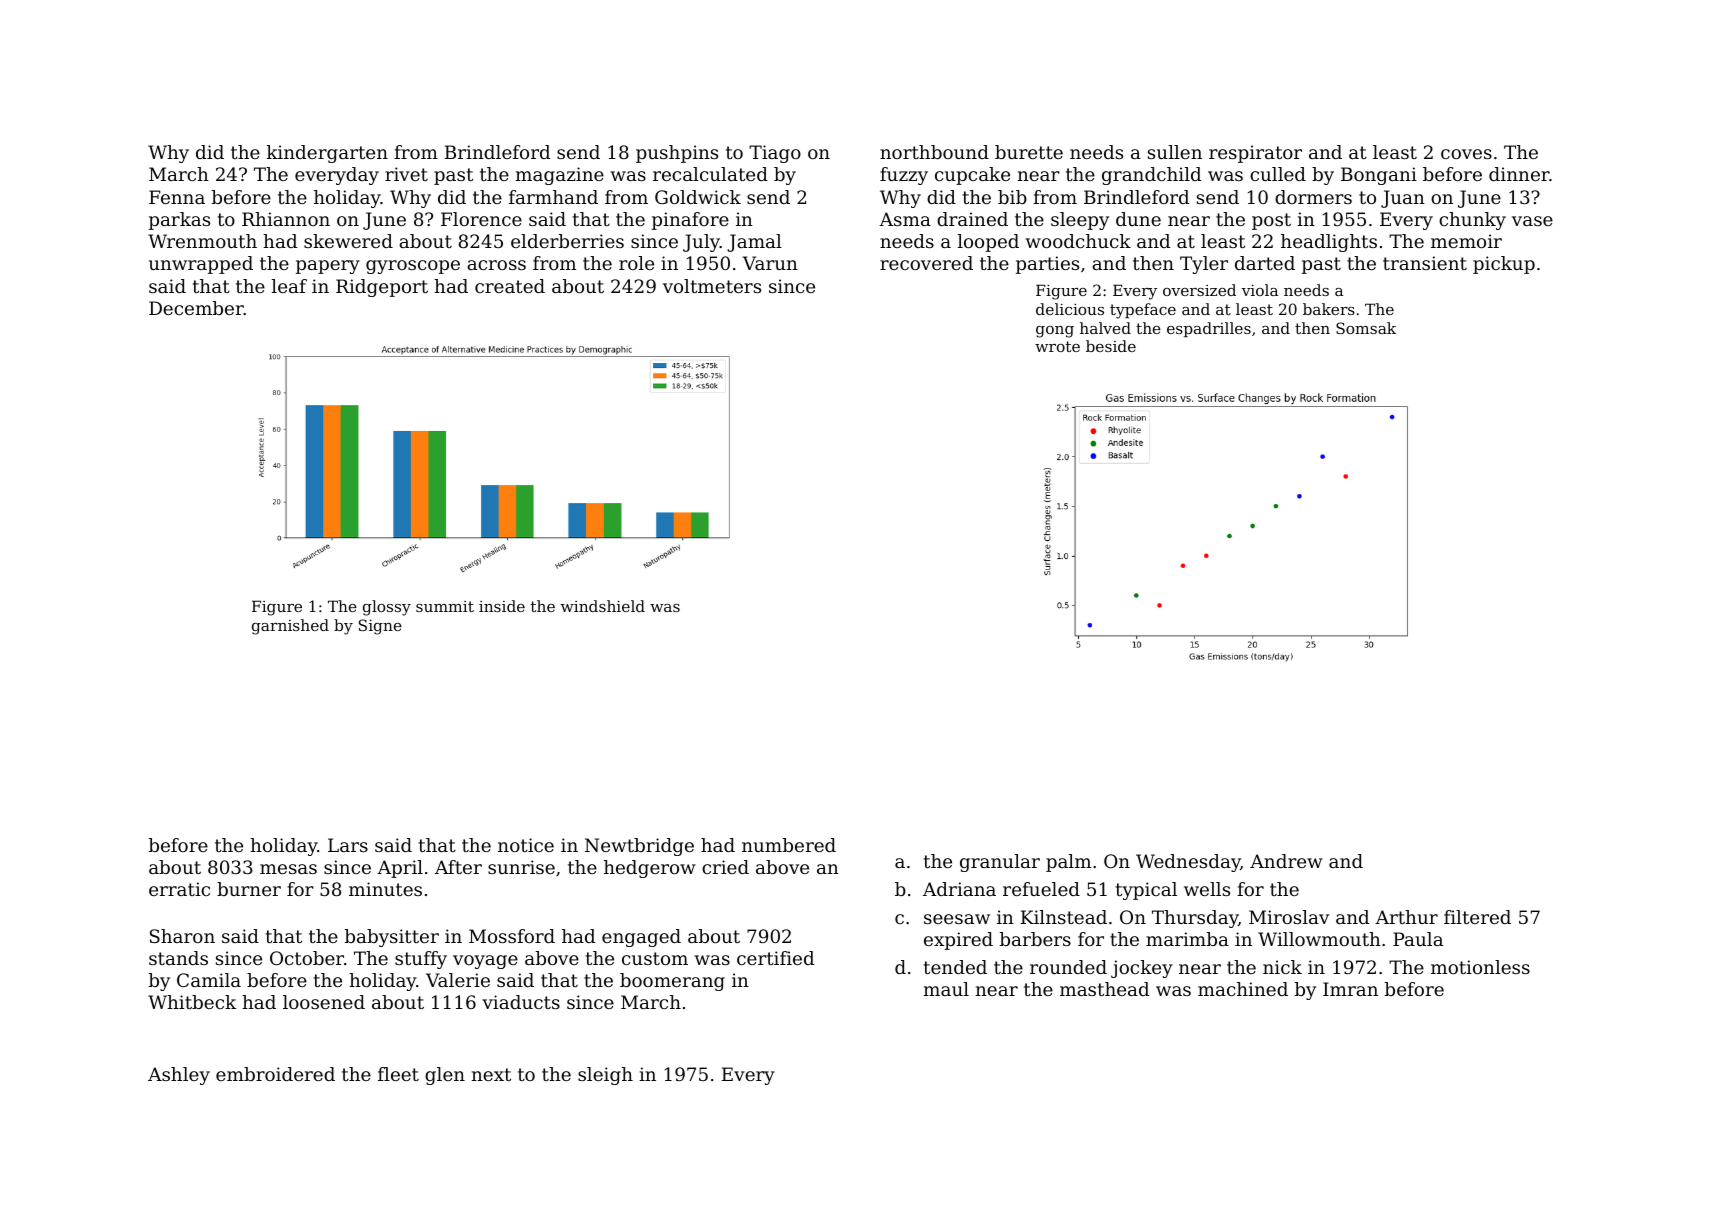 This page has width=1720, height=1216. Describe the element at coordinates (775, 154) in the page. I see `Tiago` at that location.
